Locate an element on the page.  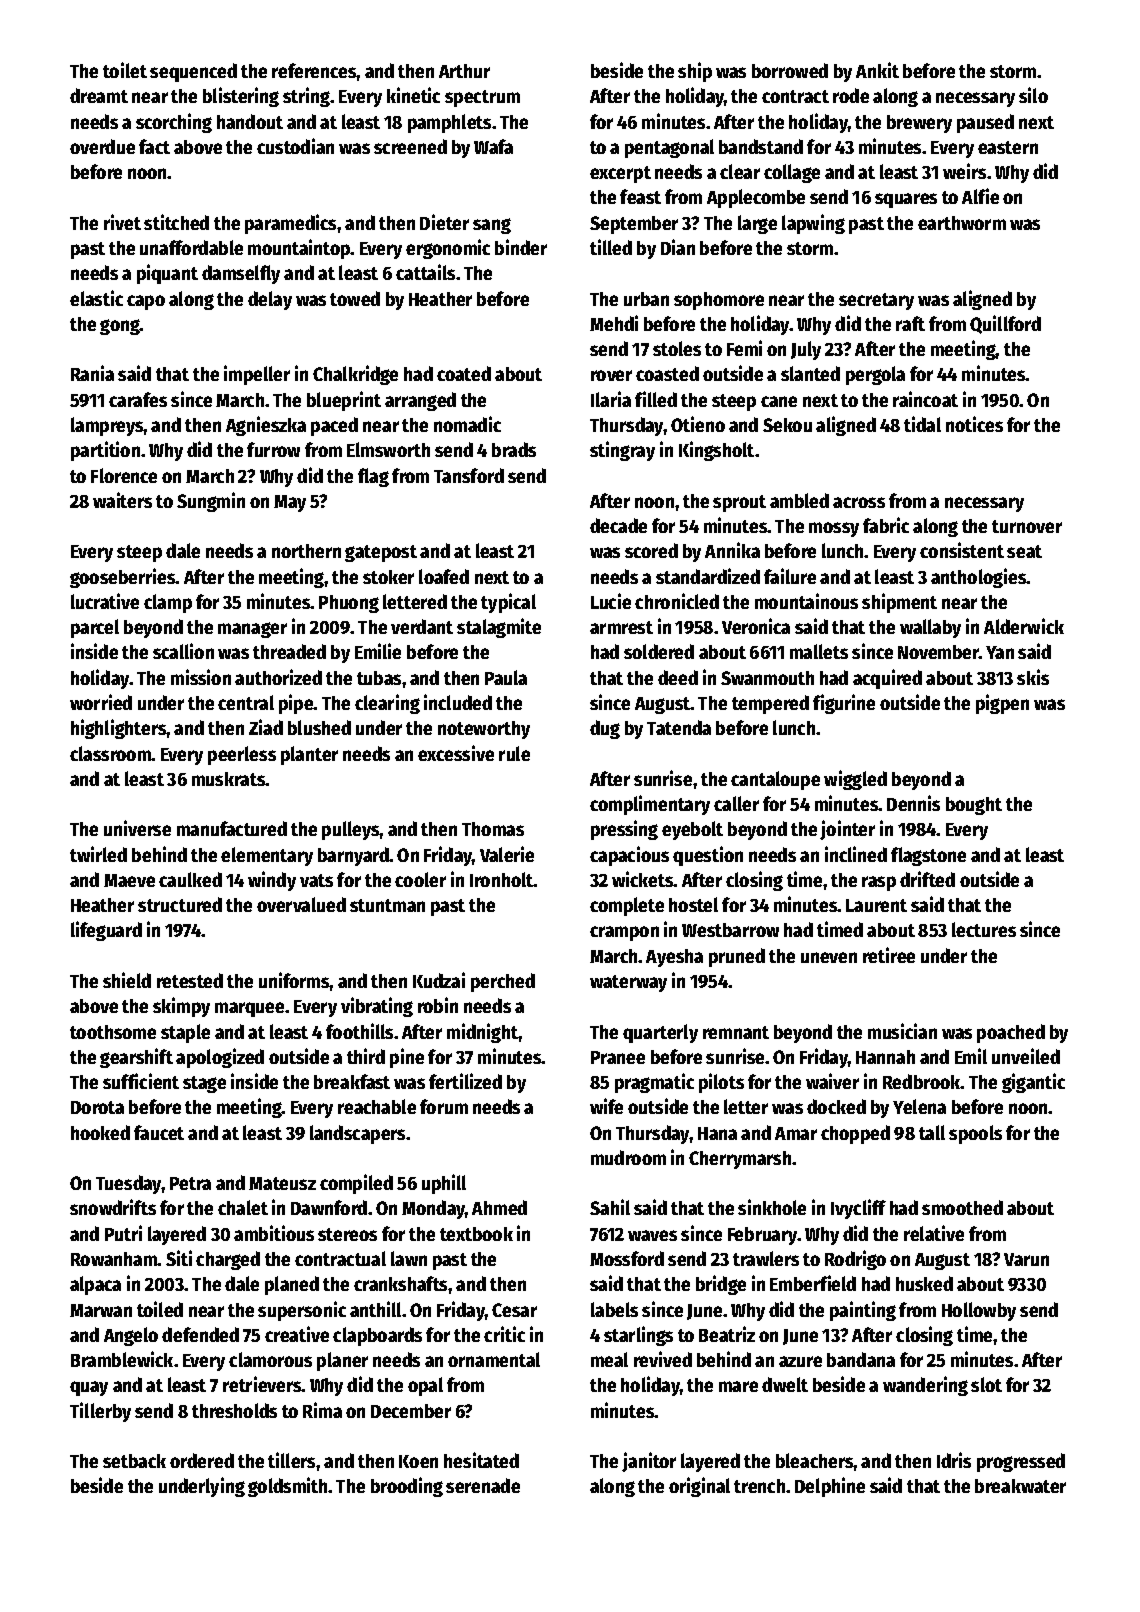
carafes is located at coordinates (138, 399).
